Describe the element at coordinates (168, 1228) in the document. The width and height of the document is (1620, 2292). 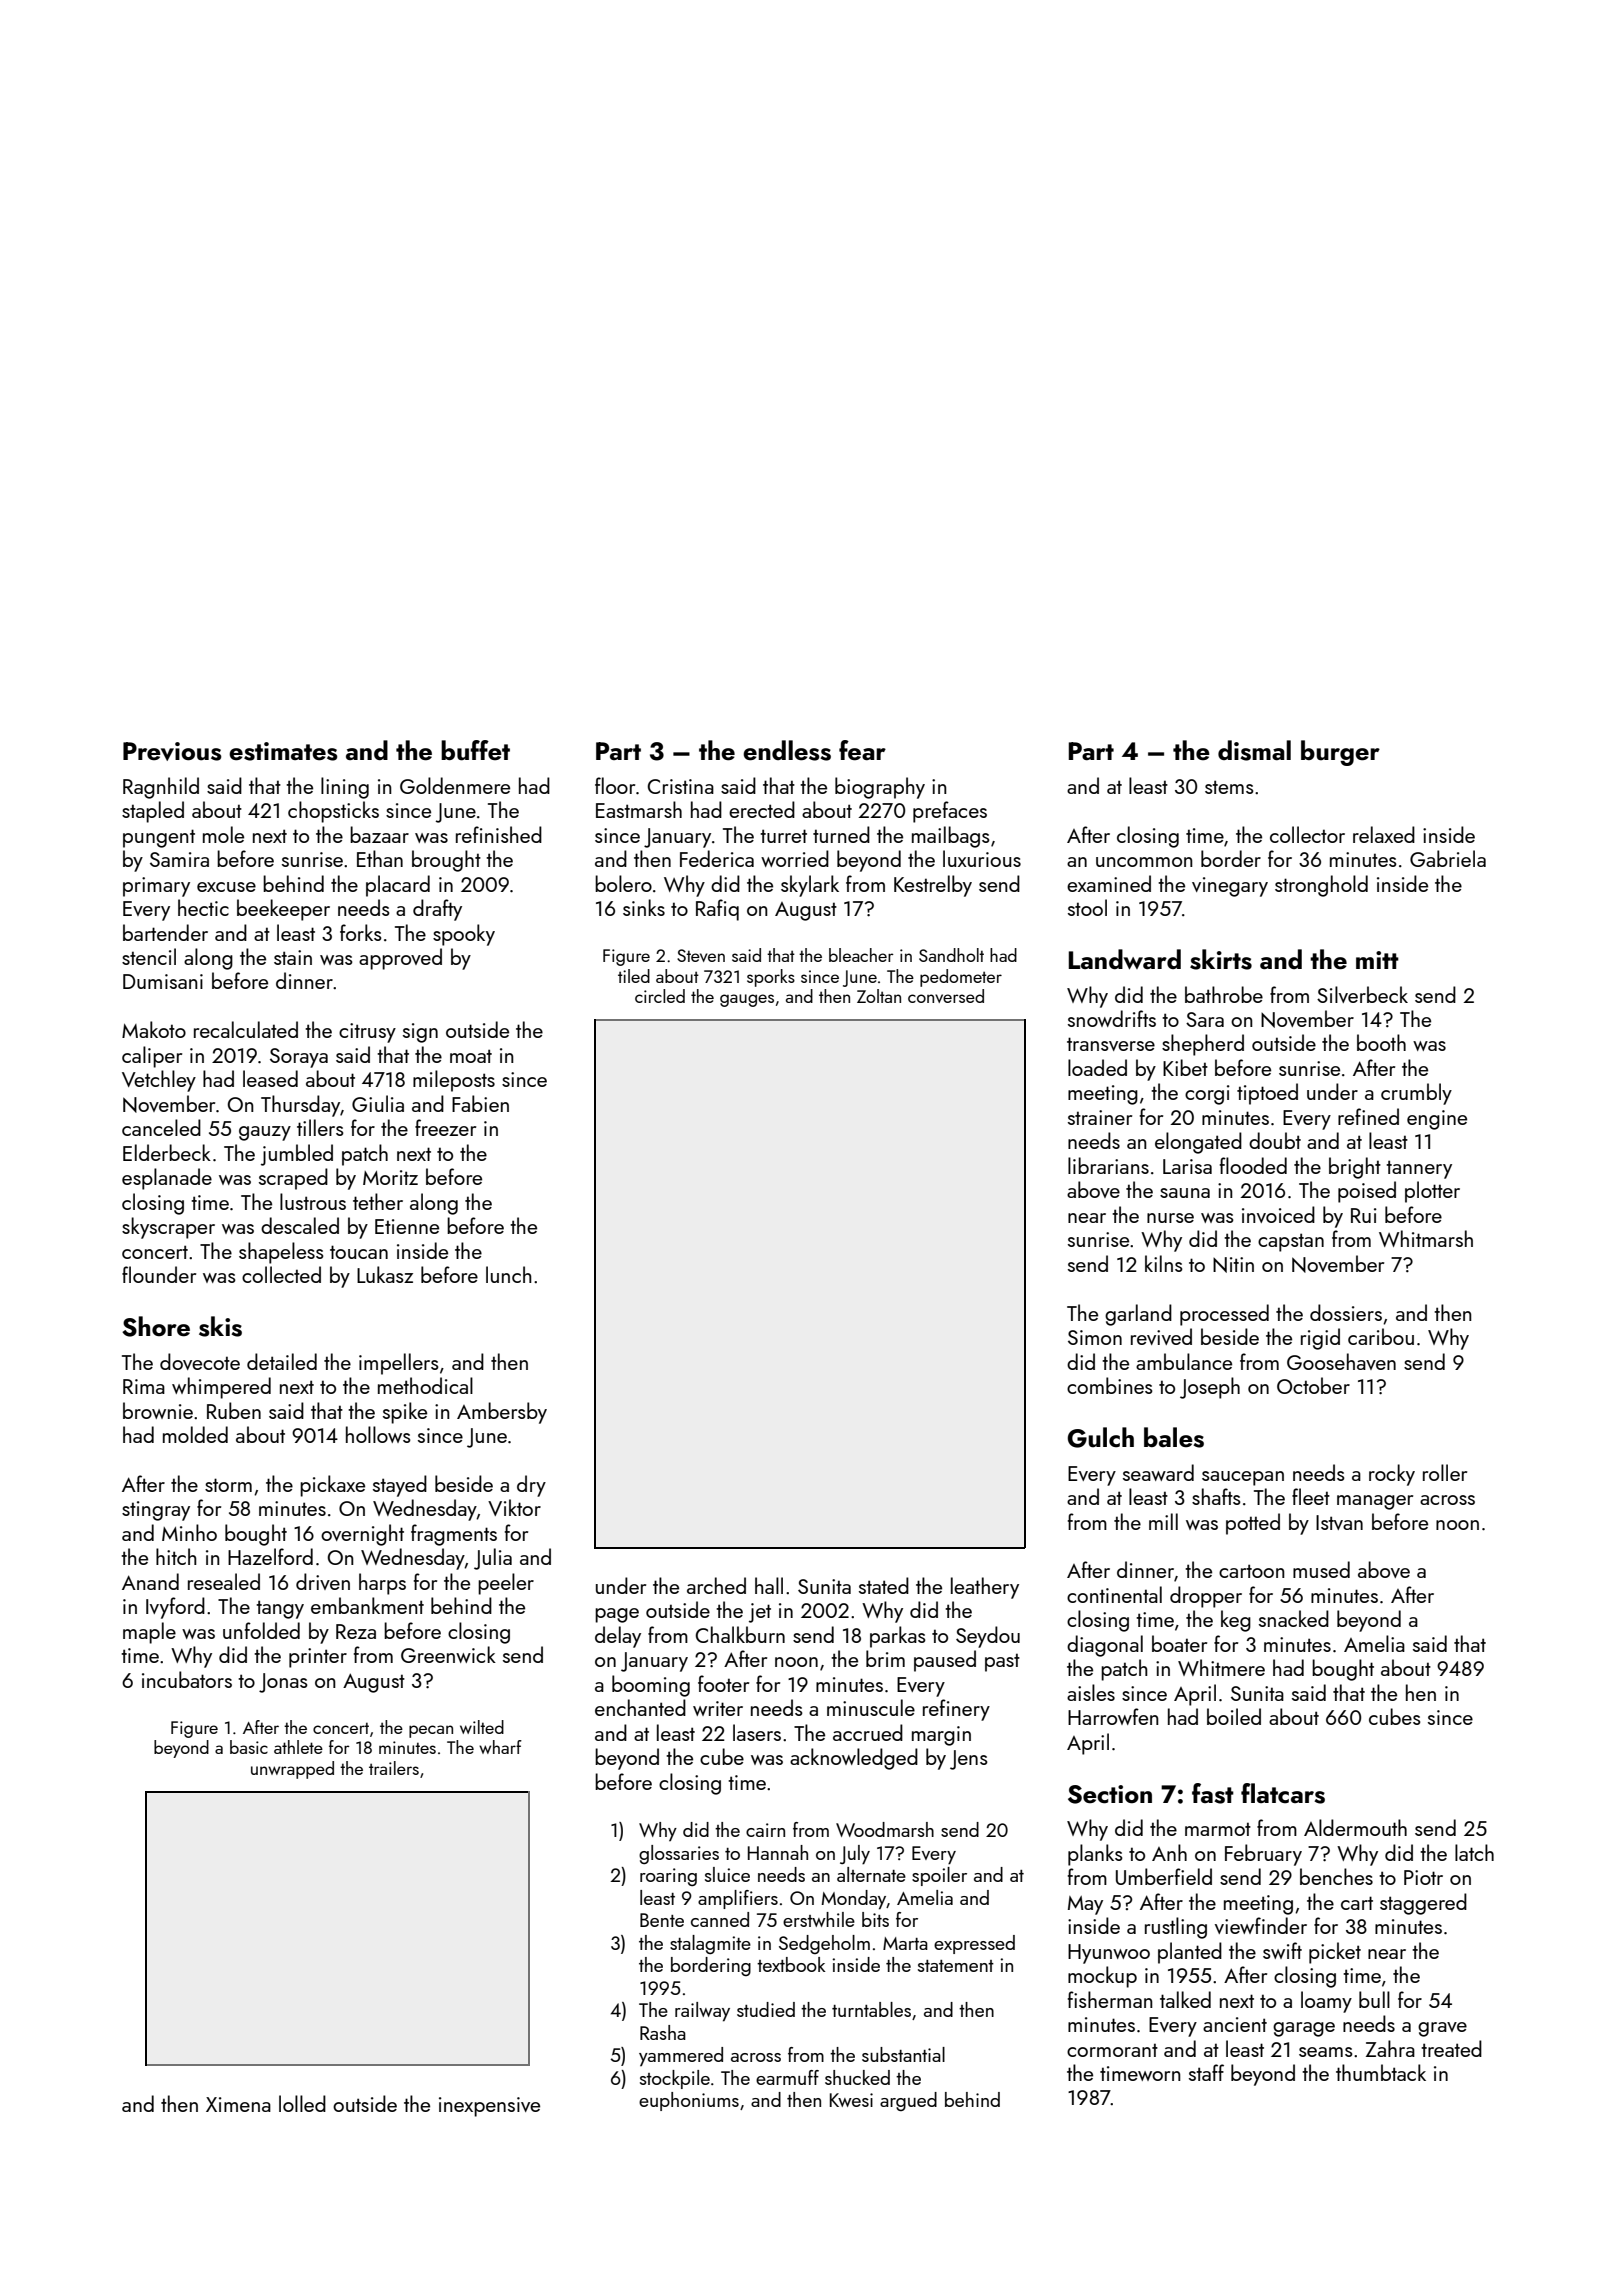
I see `skyscraper` at that location.
